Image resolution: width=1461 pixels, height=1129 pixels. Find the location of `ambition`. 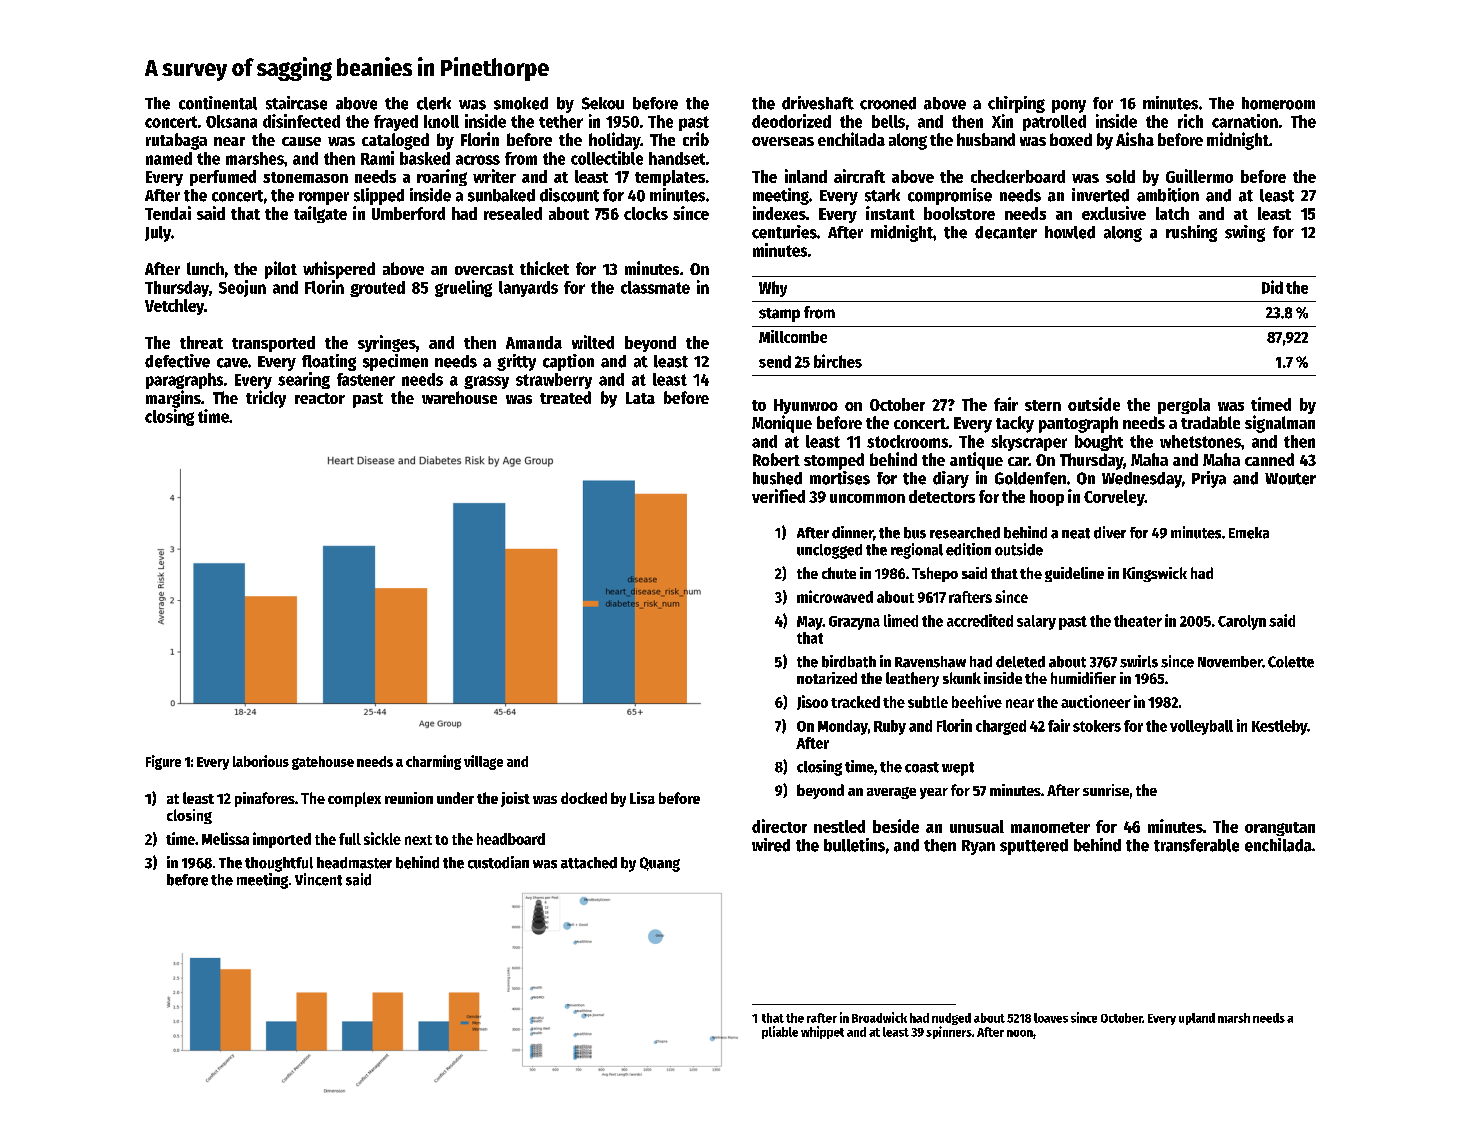

ambition is located at coordinates (1168, 195).
